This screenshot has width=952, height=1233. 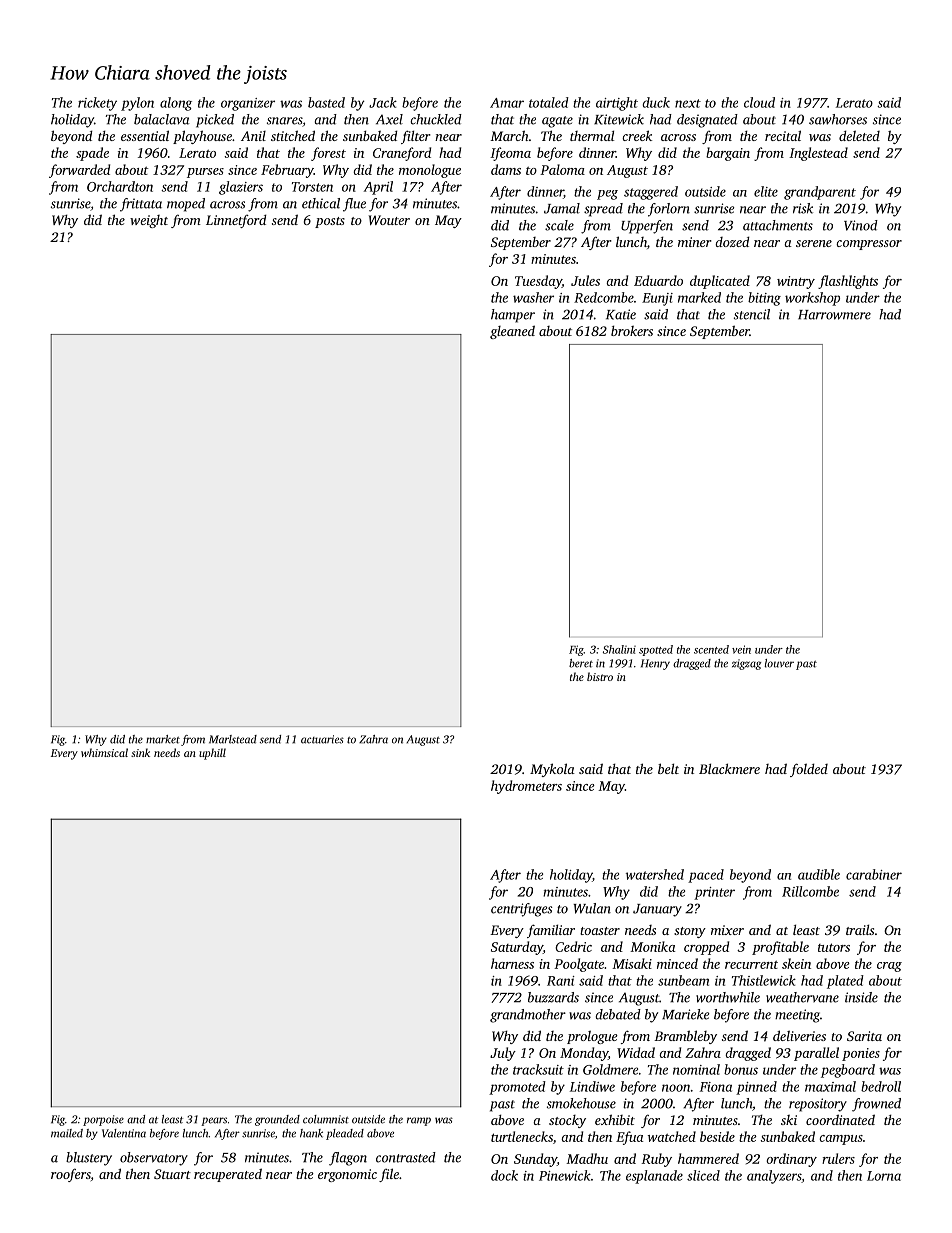 I want to click on Linnetford, so click(x=236, y=221).
